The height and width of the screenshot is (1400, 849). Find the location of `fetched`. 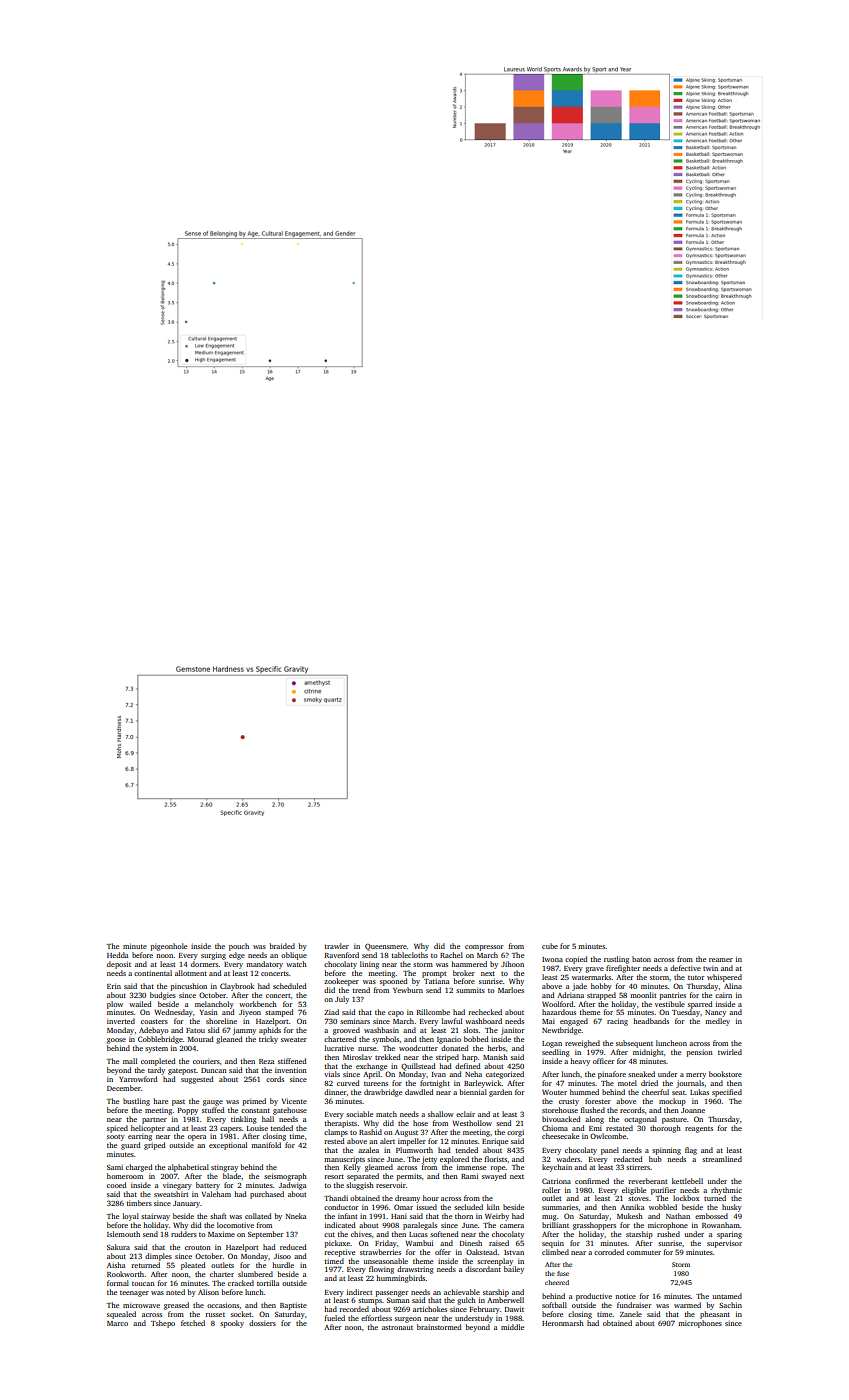

fetched is located at coordinates (193, 1323).
